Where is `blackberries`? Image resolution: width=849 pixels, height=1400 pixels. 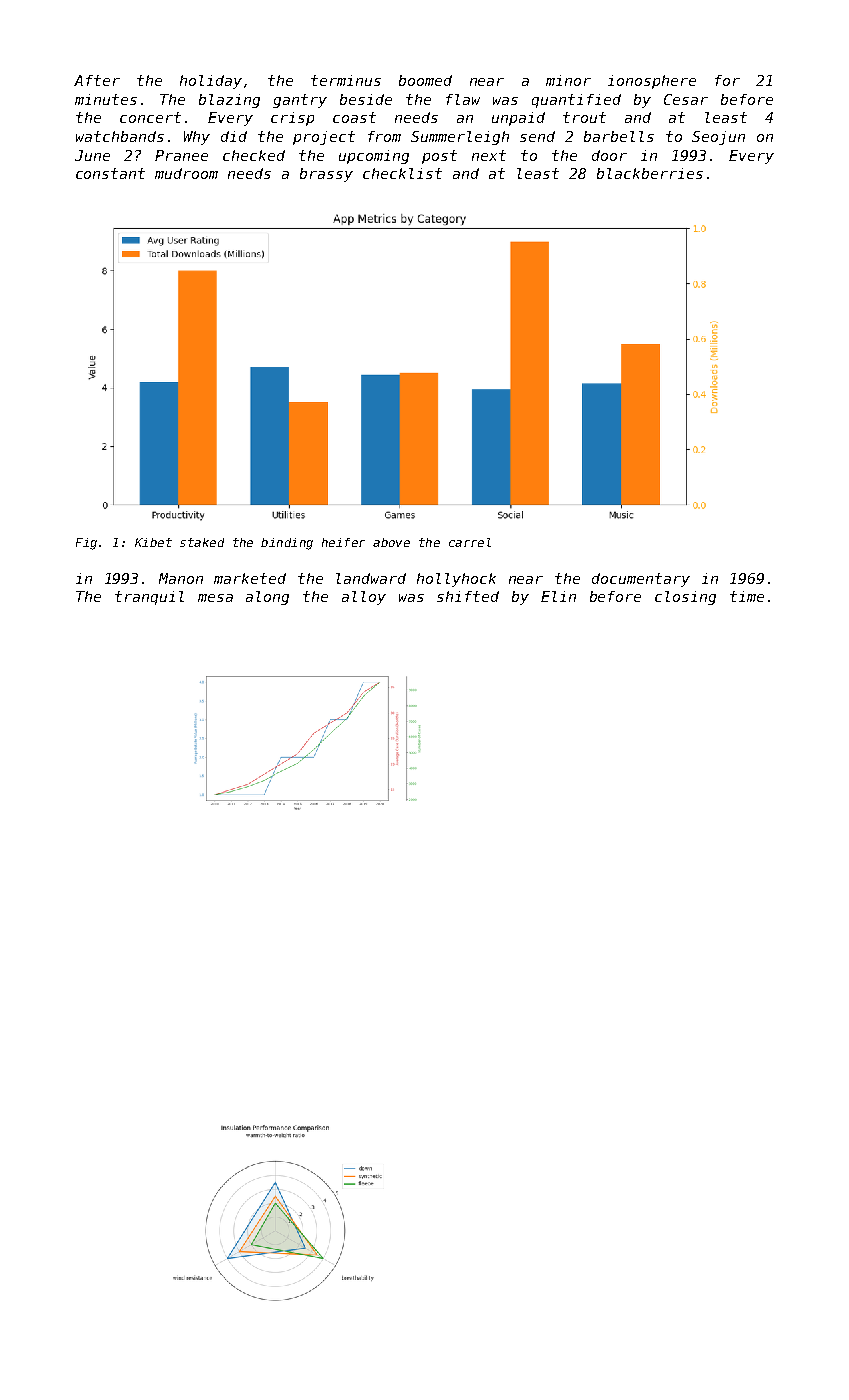
blackberries is located at coordinates (650, 173).
